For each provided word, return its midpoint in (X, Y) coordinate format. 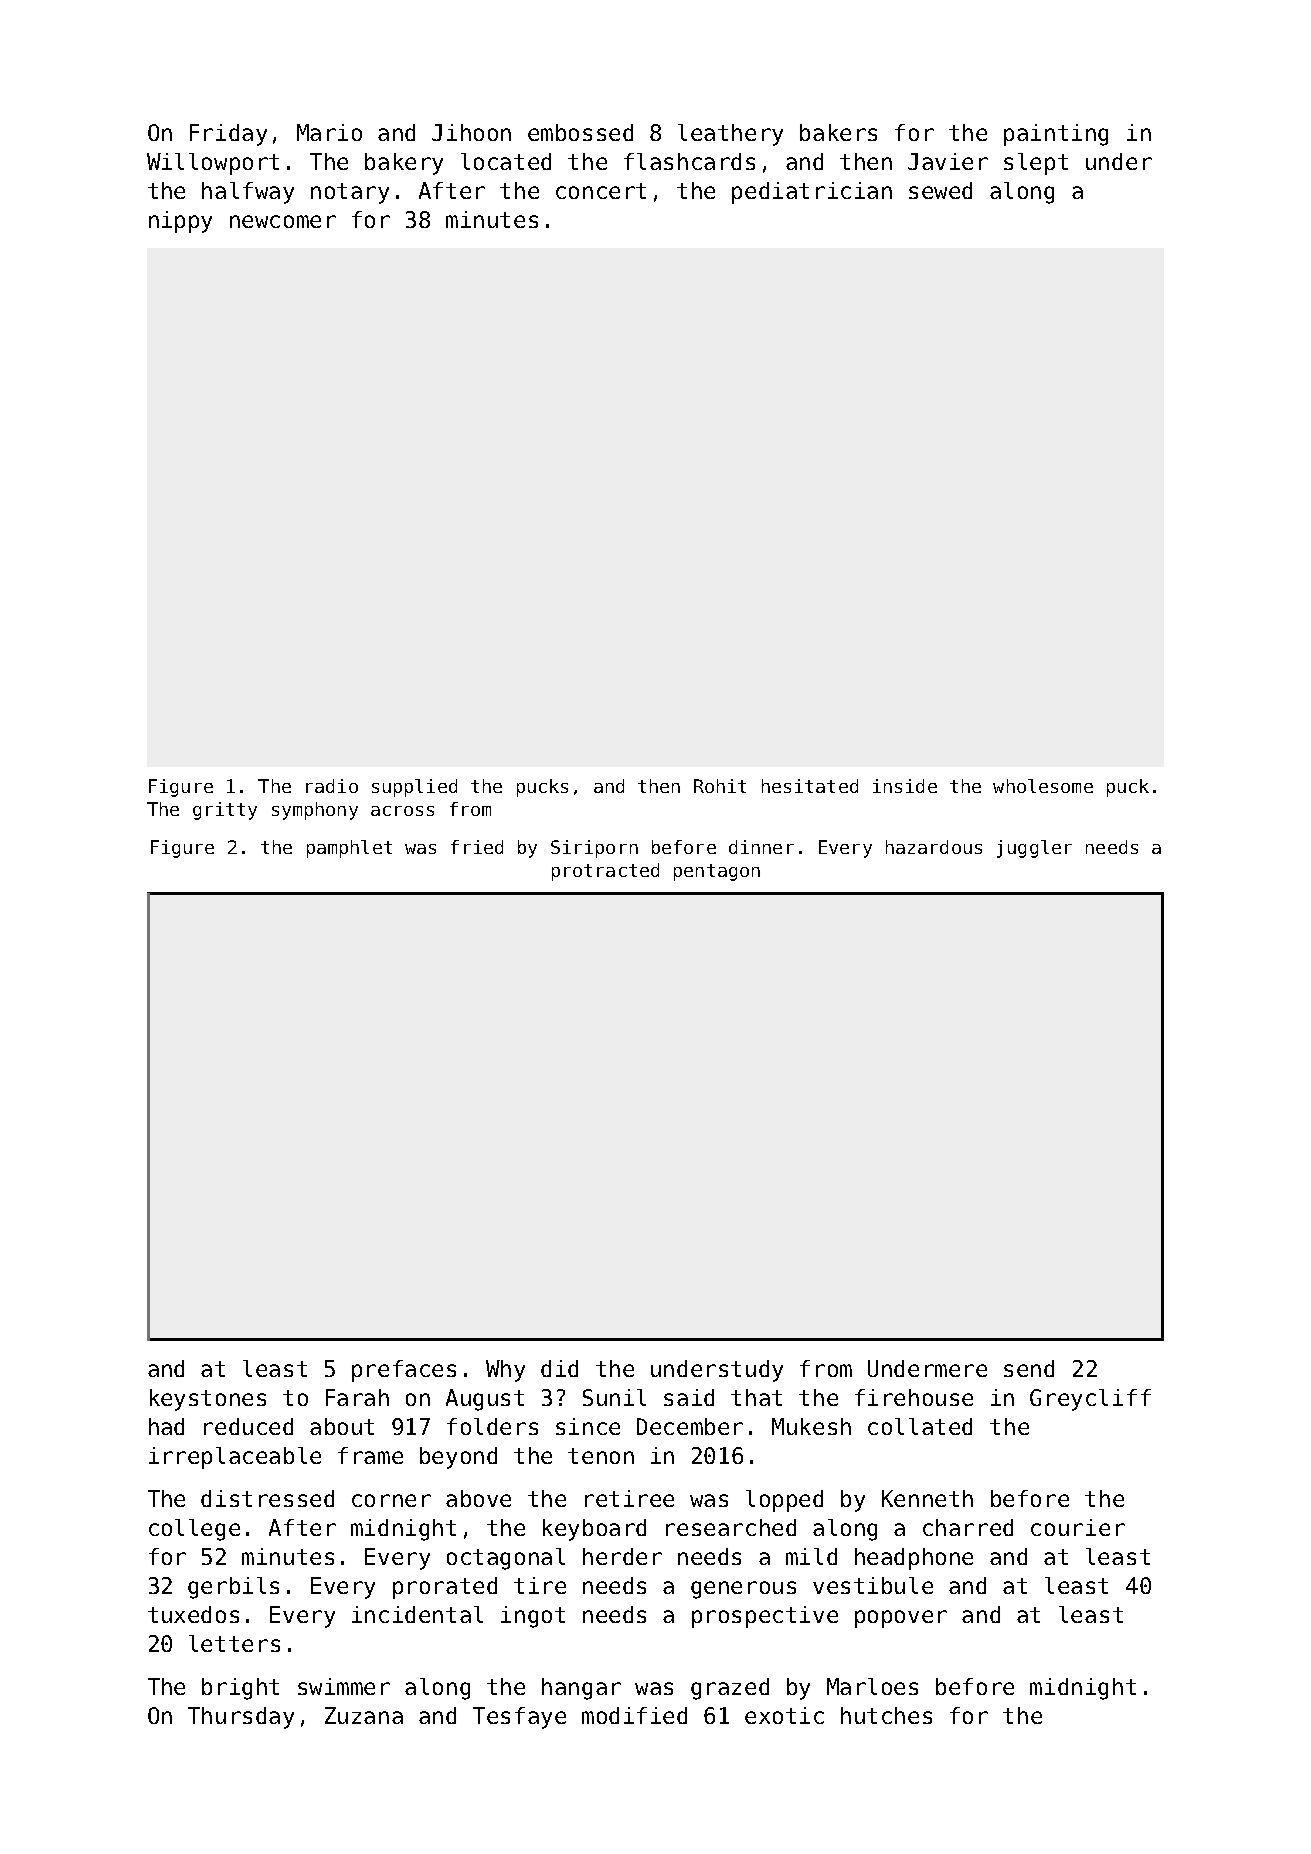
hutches (886, 1715)
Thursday (241, 1718)
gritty (225, 811)
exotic (784, 1715)
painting (1056, 135)
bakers (838, 132)
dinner (761, 847)
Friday (228, 135)
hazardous (934, 847)
